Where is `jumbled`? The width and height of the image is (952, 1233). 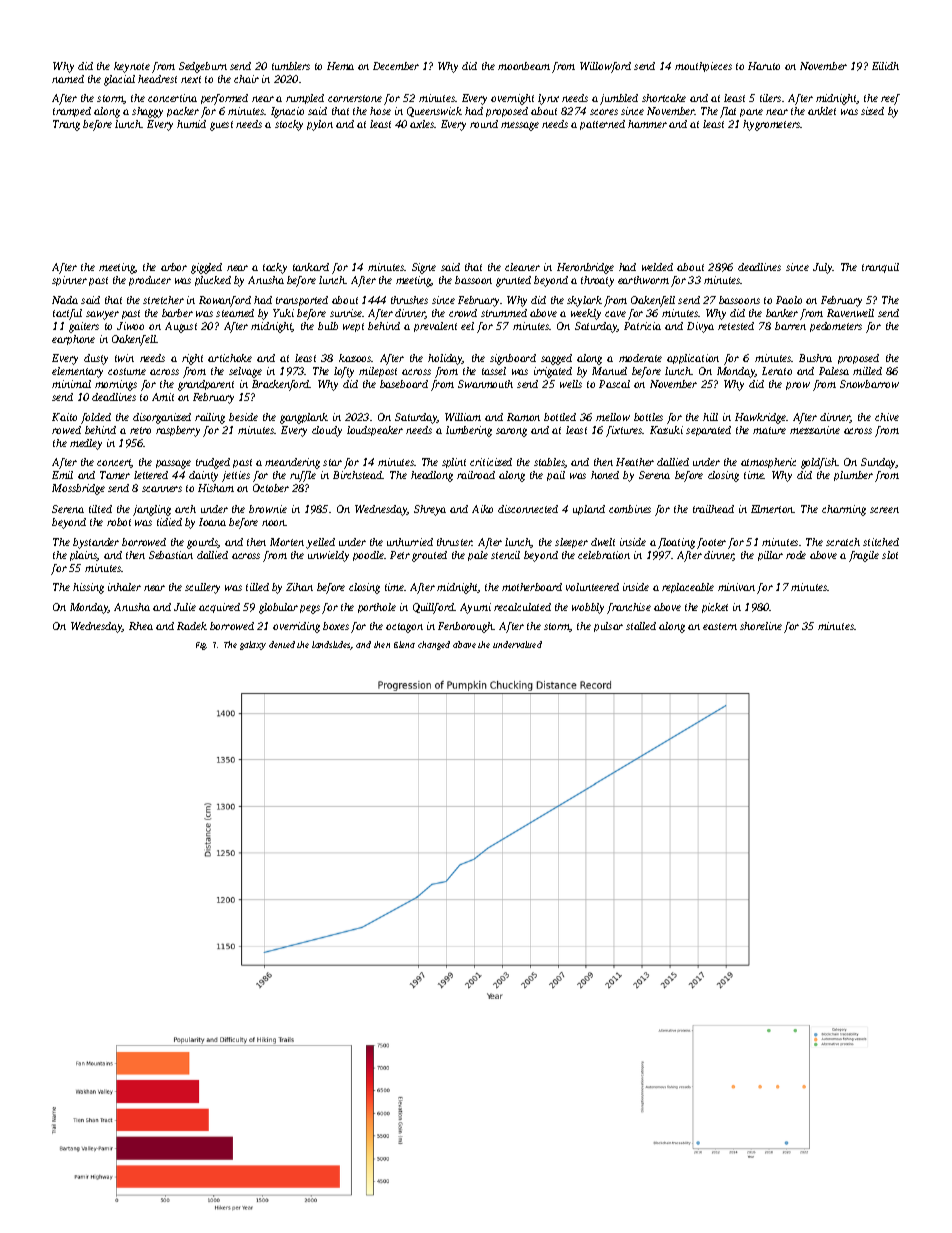 jumbled is located at coordinates (619, 99).
